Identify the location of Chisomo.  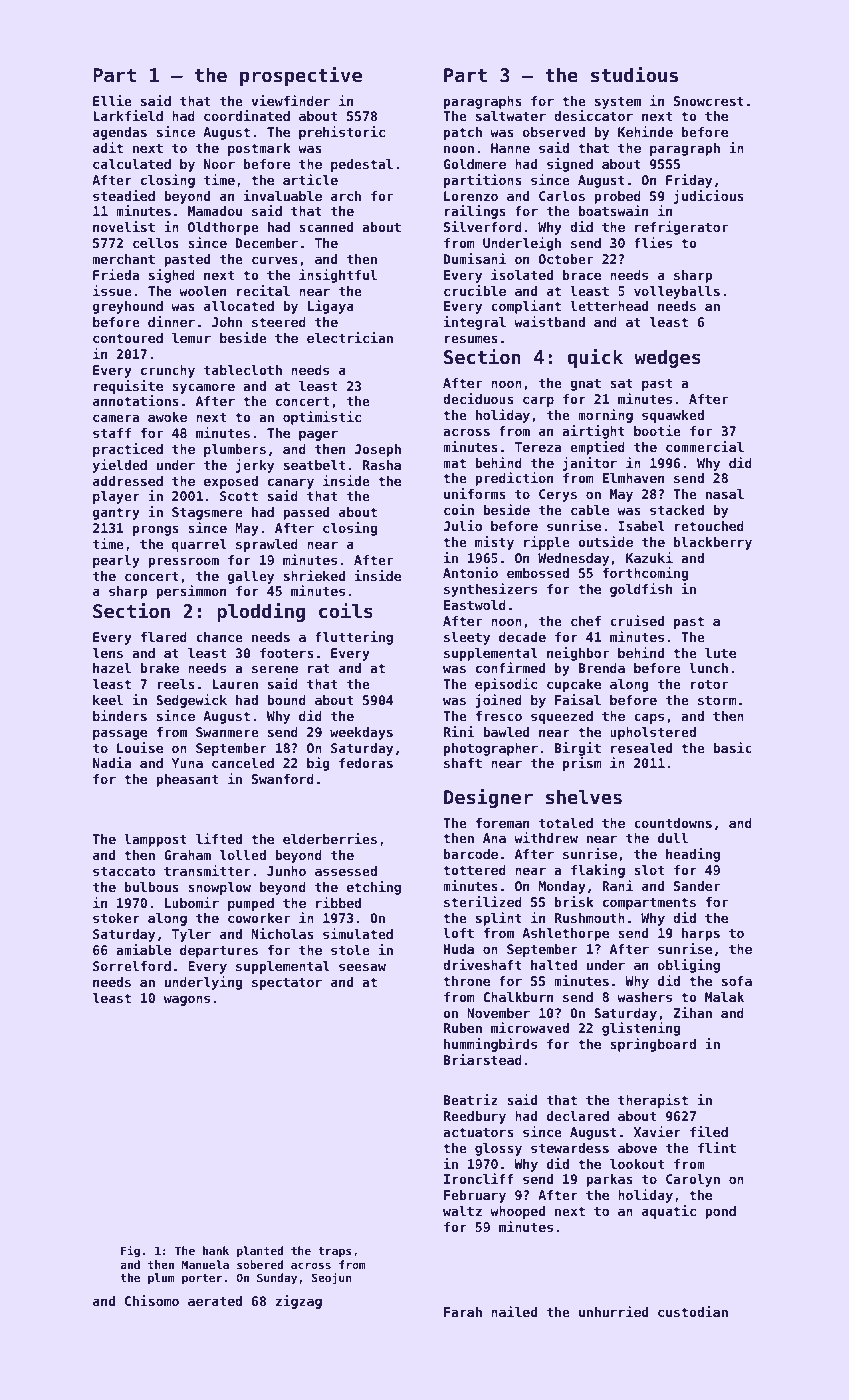
(152, 1300).
